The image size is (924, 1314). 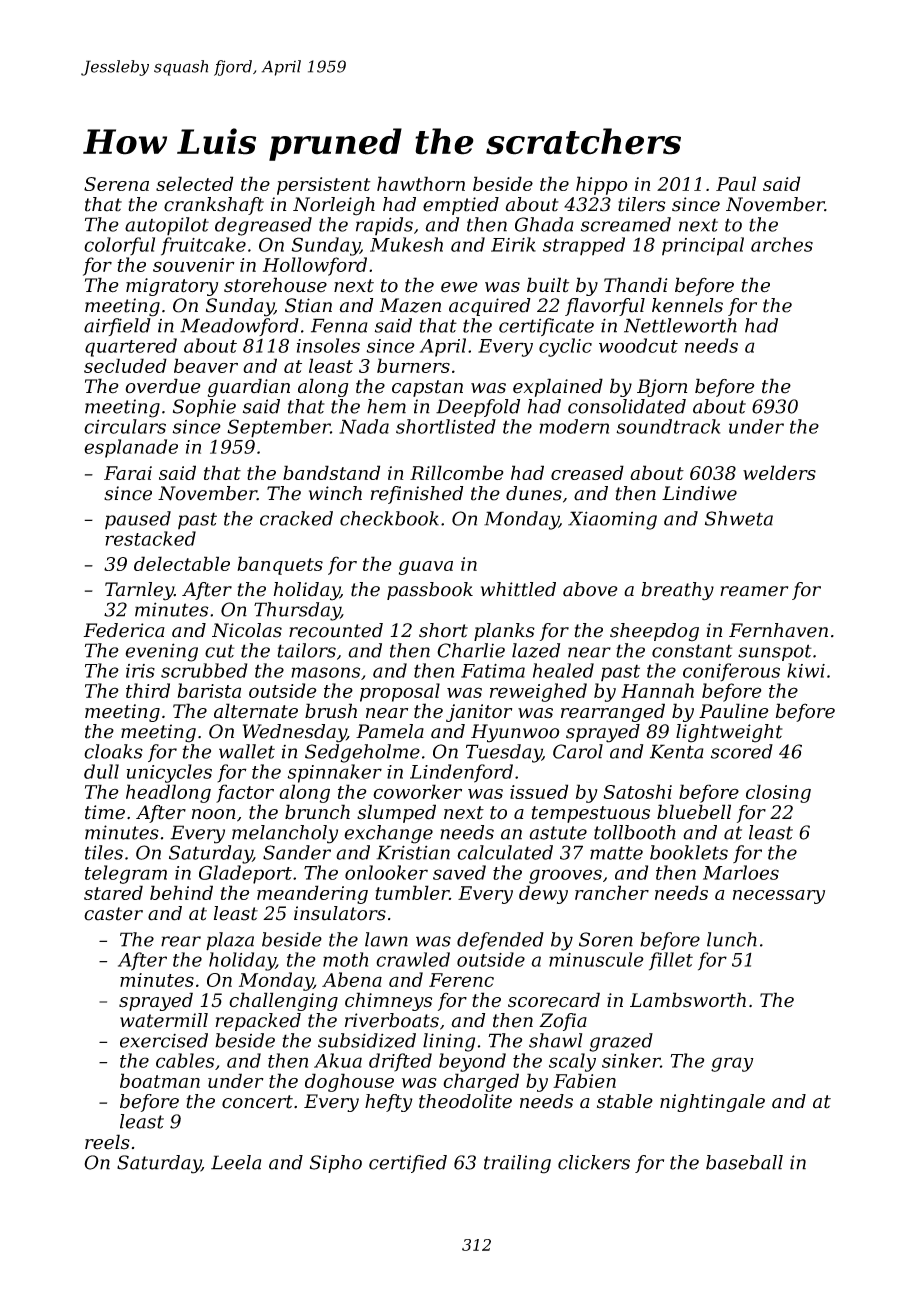 What do you see at coordinates (694, 812) in the document?
I see `bluebell` at bounding box center [694, 812].
